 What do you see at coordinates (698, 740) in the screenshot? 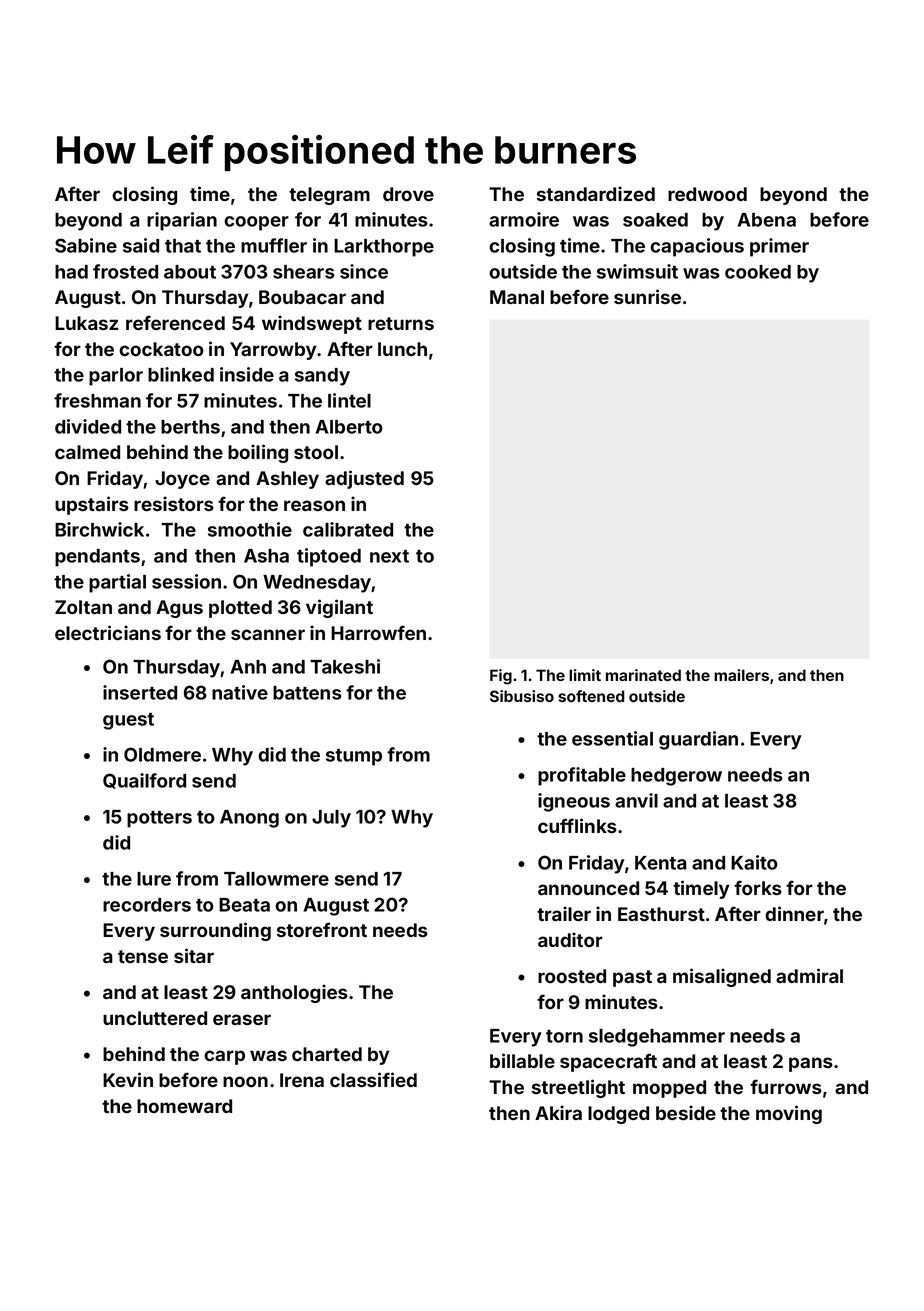
I see `guardian` at bounding box center [698, 740].
